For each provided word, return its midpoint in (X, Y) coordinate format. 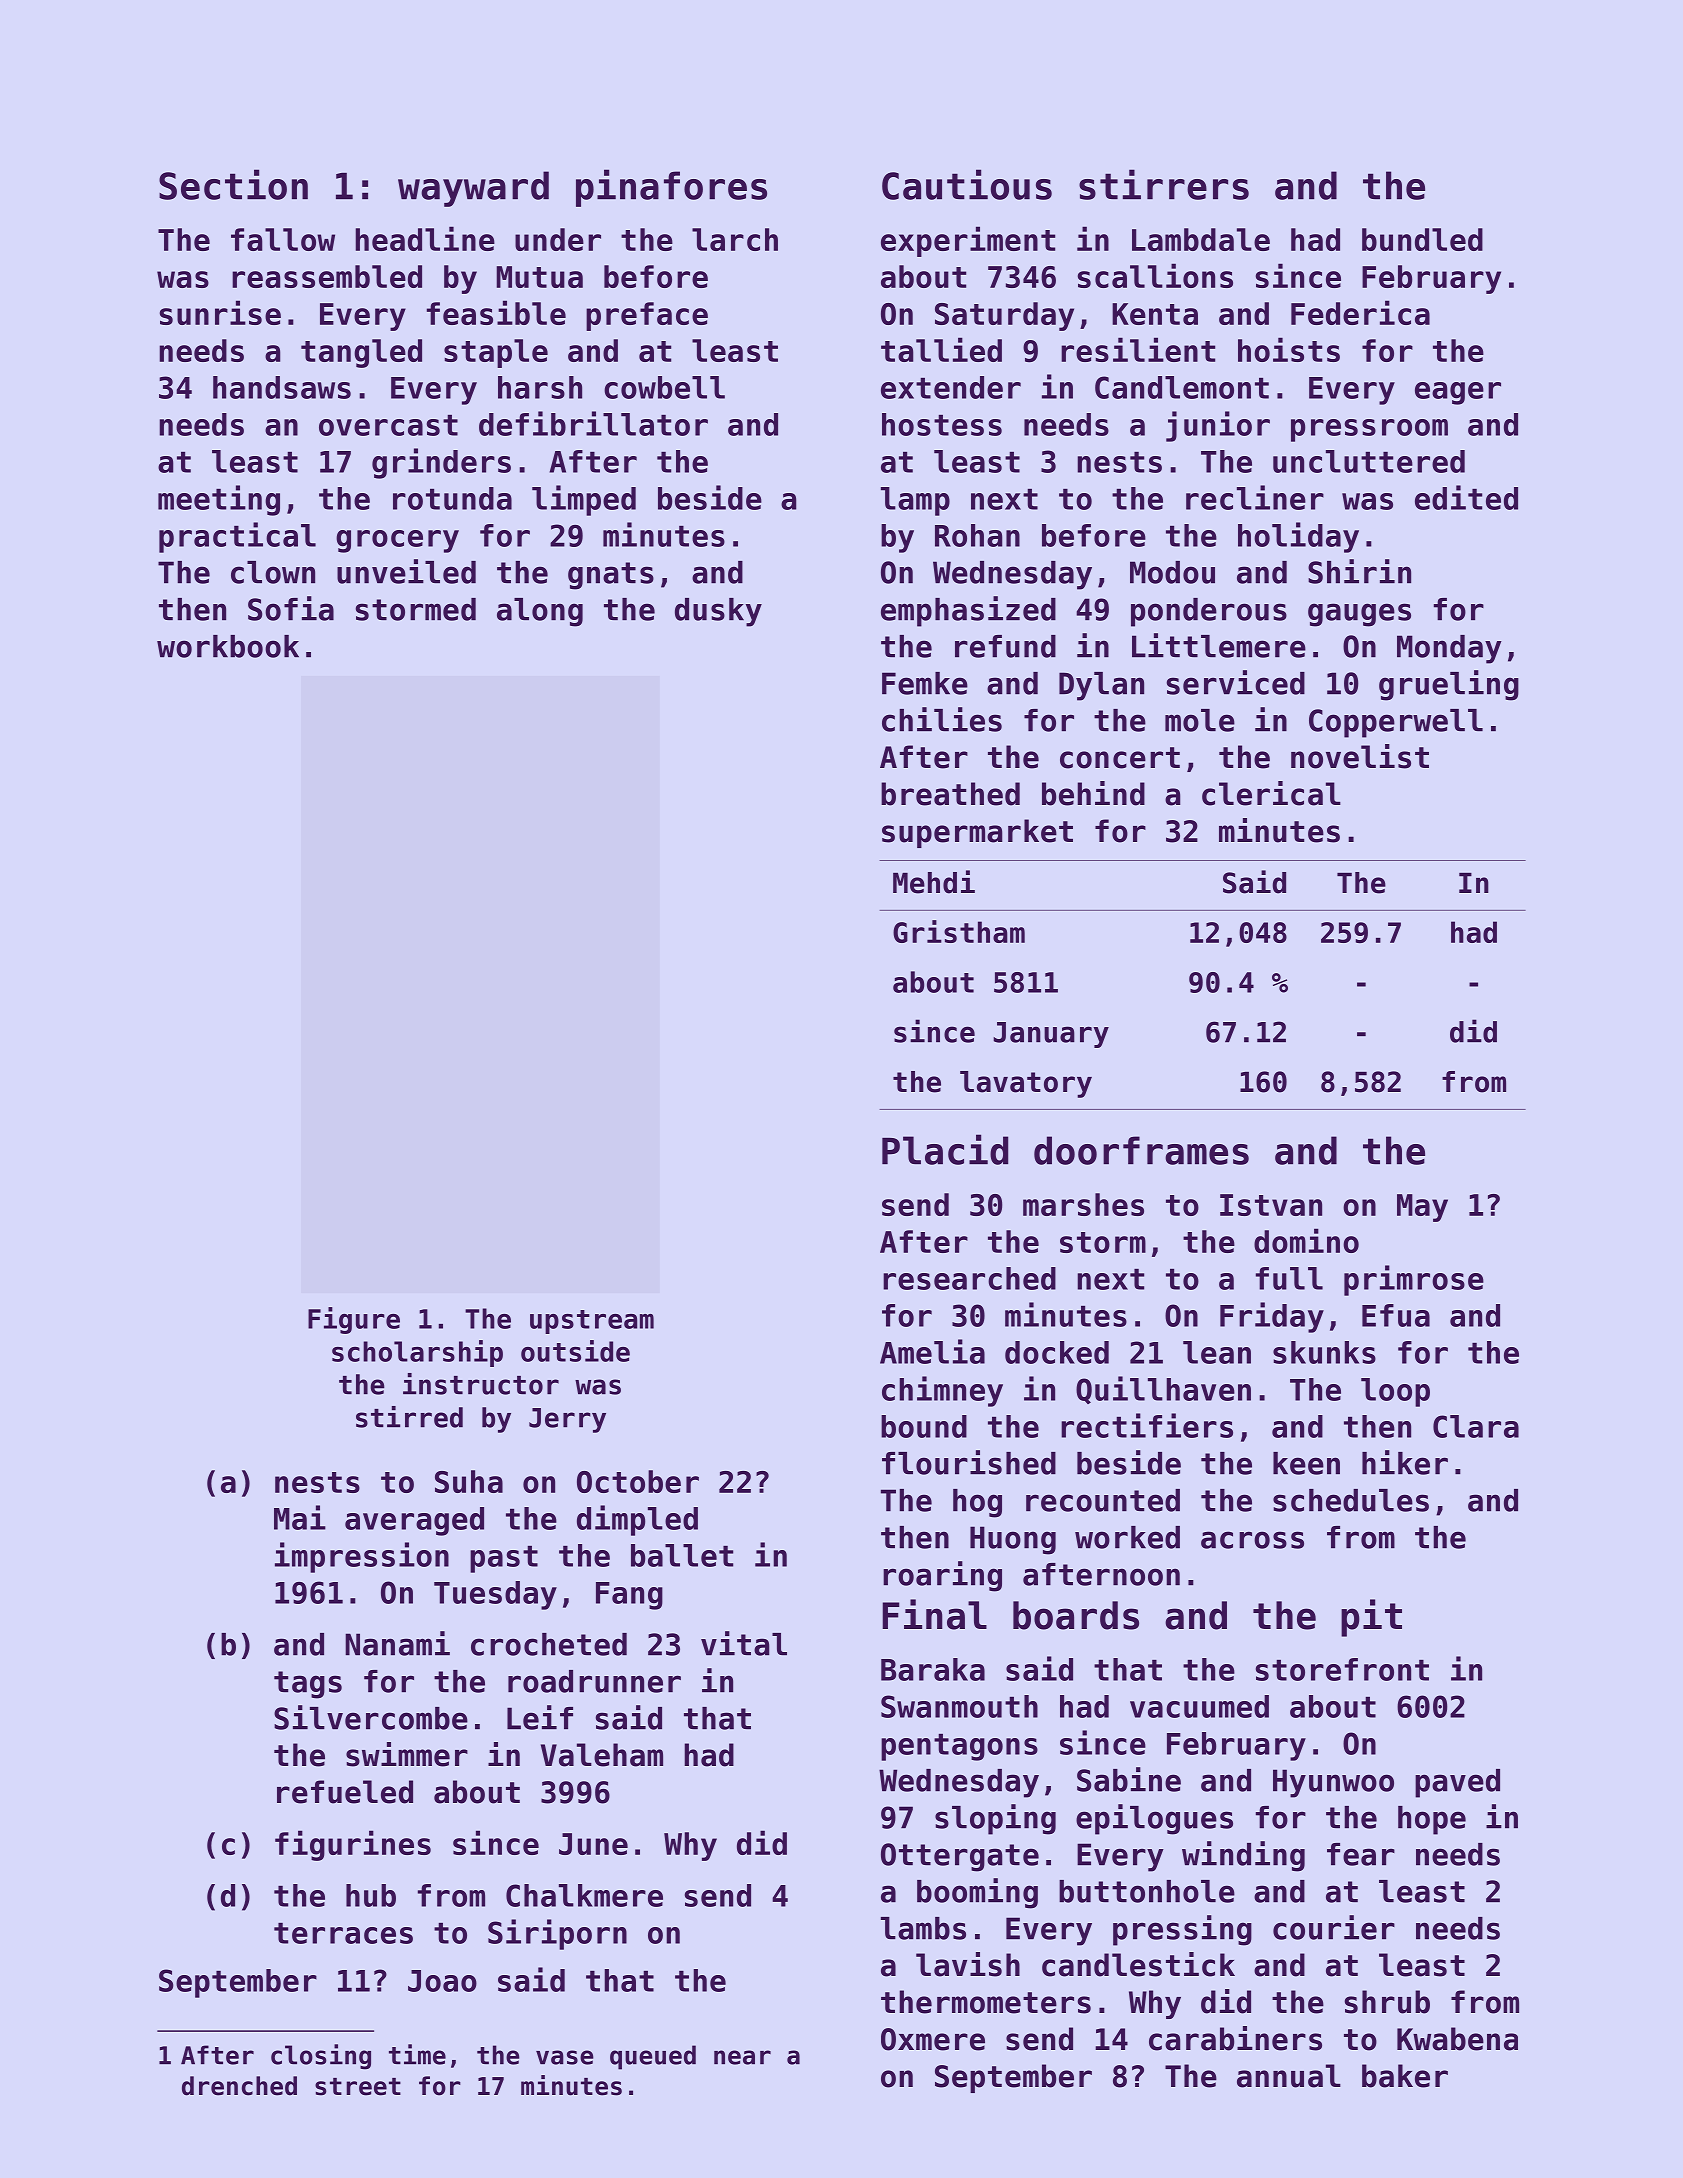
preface (647, 316)
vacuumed (1199, 1706)
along (540, 612)
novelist (1360, 756)
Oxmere (933, 2039)
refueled (345, 1792)
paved (1457, 1783)
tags (308, 1685)
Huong (1013, 1540)
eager (1458, 393)
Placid (945, 1149)
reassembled (327, 276)
